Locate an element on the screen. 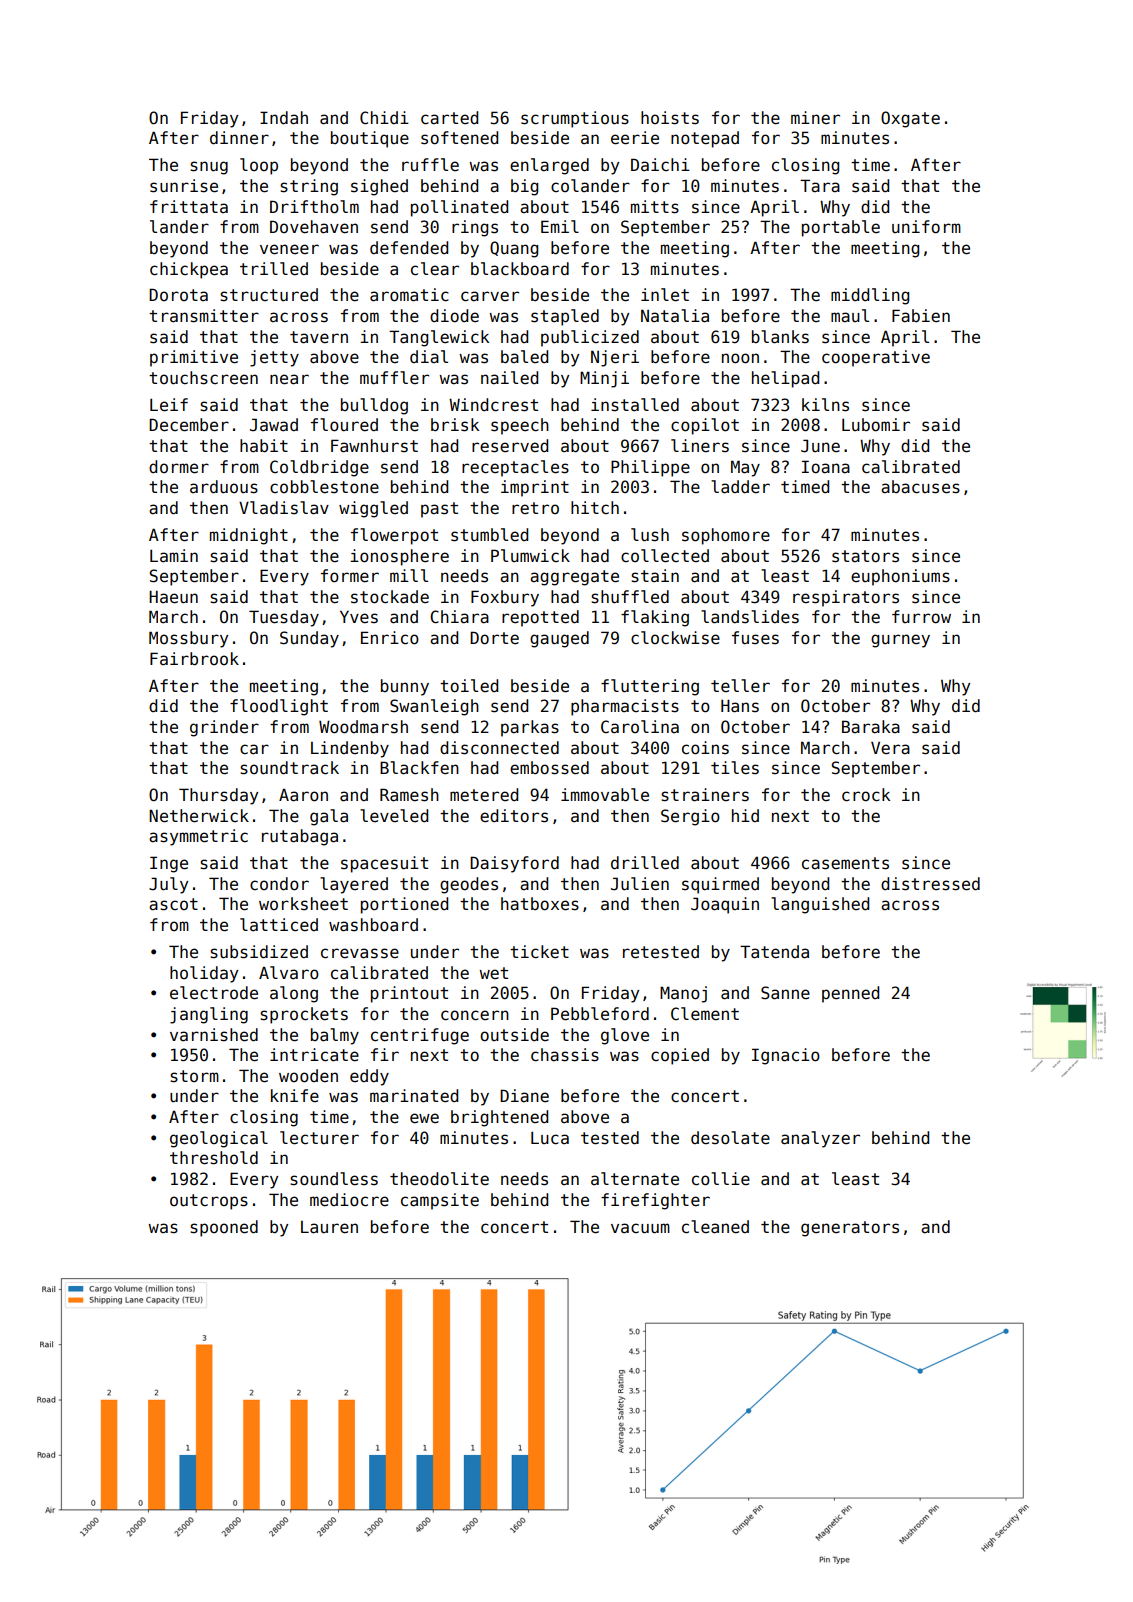 Image resolution: width=1133 pixels, height=1602 pixels. casements is located at coordinates (845, 863).
